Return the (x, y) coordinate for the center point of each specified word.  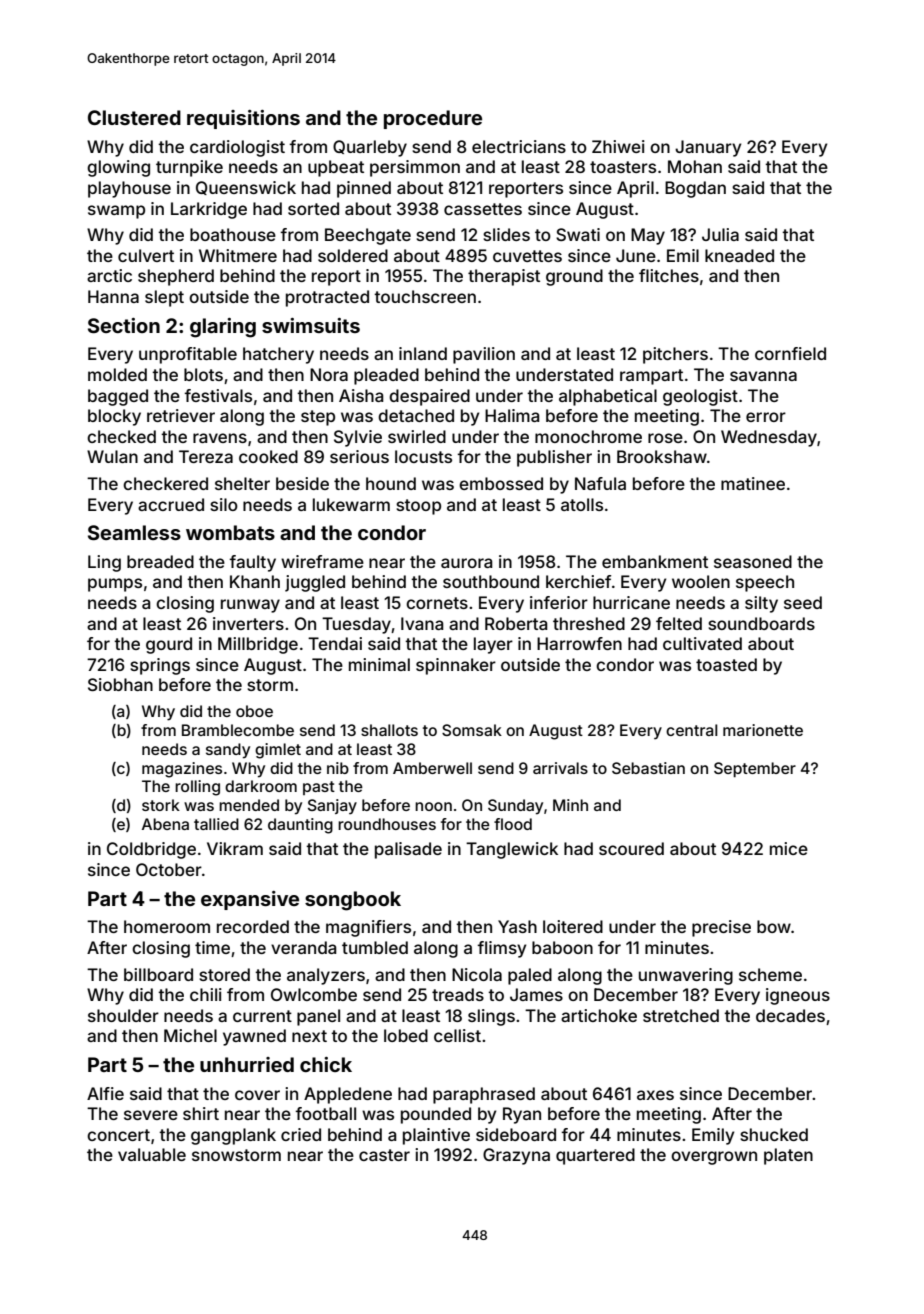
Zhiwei (618, 146)
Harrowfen (579, 643)
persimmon (415, 168)
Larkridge (209, 210)
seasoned (753, 561)
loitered (573, 926)
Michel (190, 1035)
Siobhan (120, 684)
